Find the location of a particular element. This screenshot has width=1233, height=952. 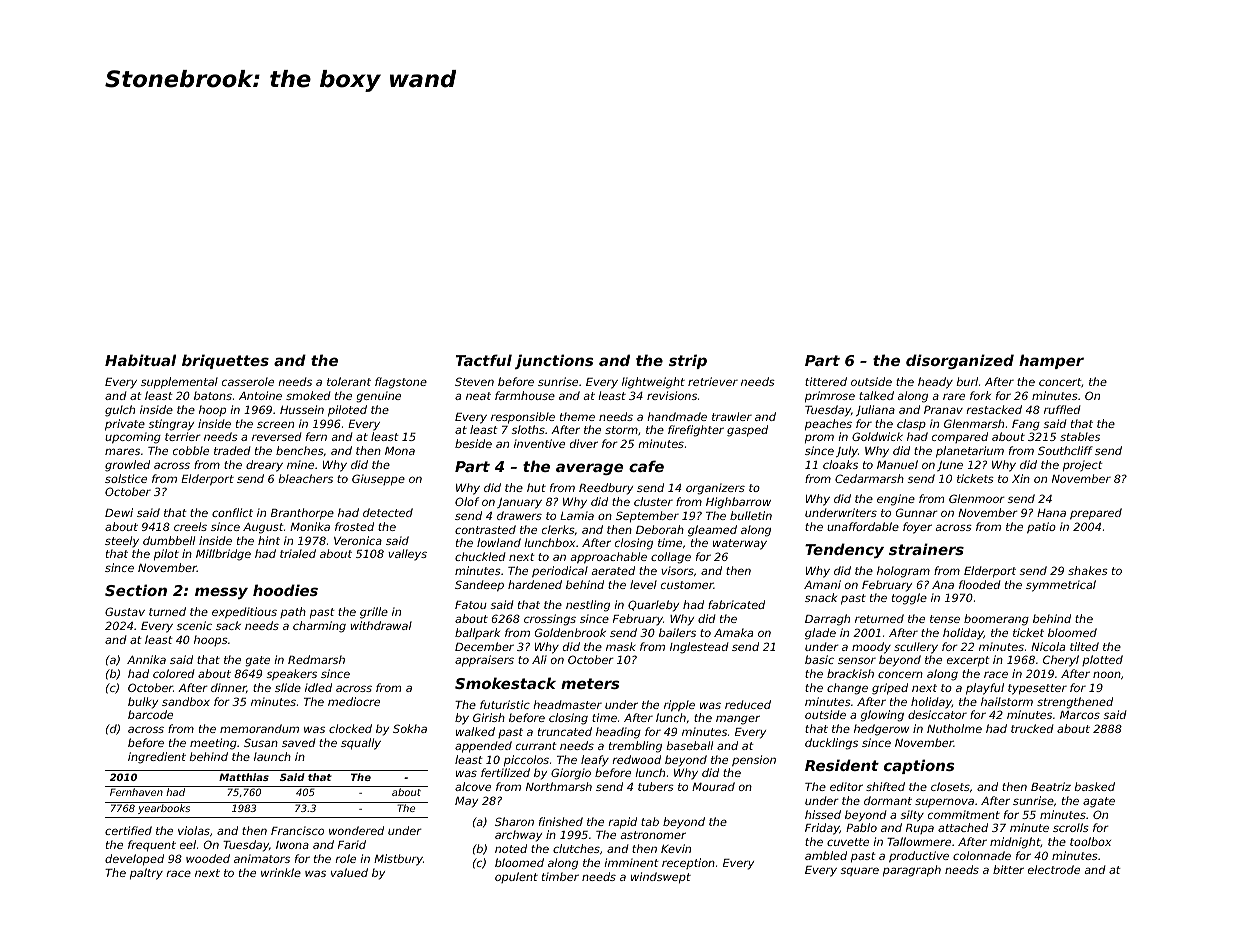

Beatriz is located at coordinates (1051, 786).
